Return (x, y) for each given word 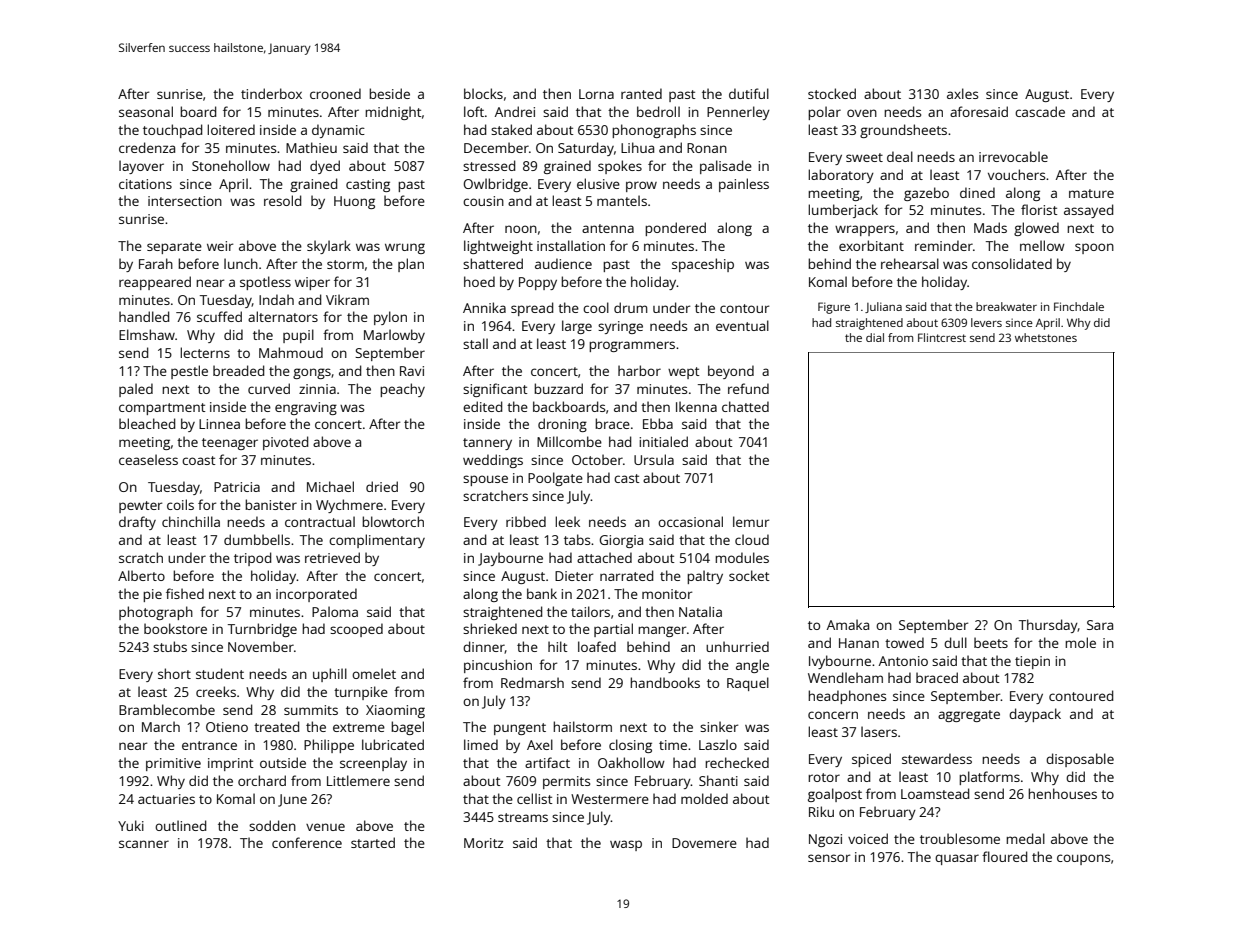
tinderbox (271, 93)
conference (307, 842)
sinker (719, 726)
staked (511, 129)
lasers (879, 731)
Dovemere (704, 843)
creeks (216, 691)
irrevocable (1013, 156)
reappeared (155, 283)
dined (977, 192)
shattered (493, 263)
